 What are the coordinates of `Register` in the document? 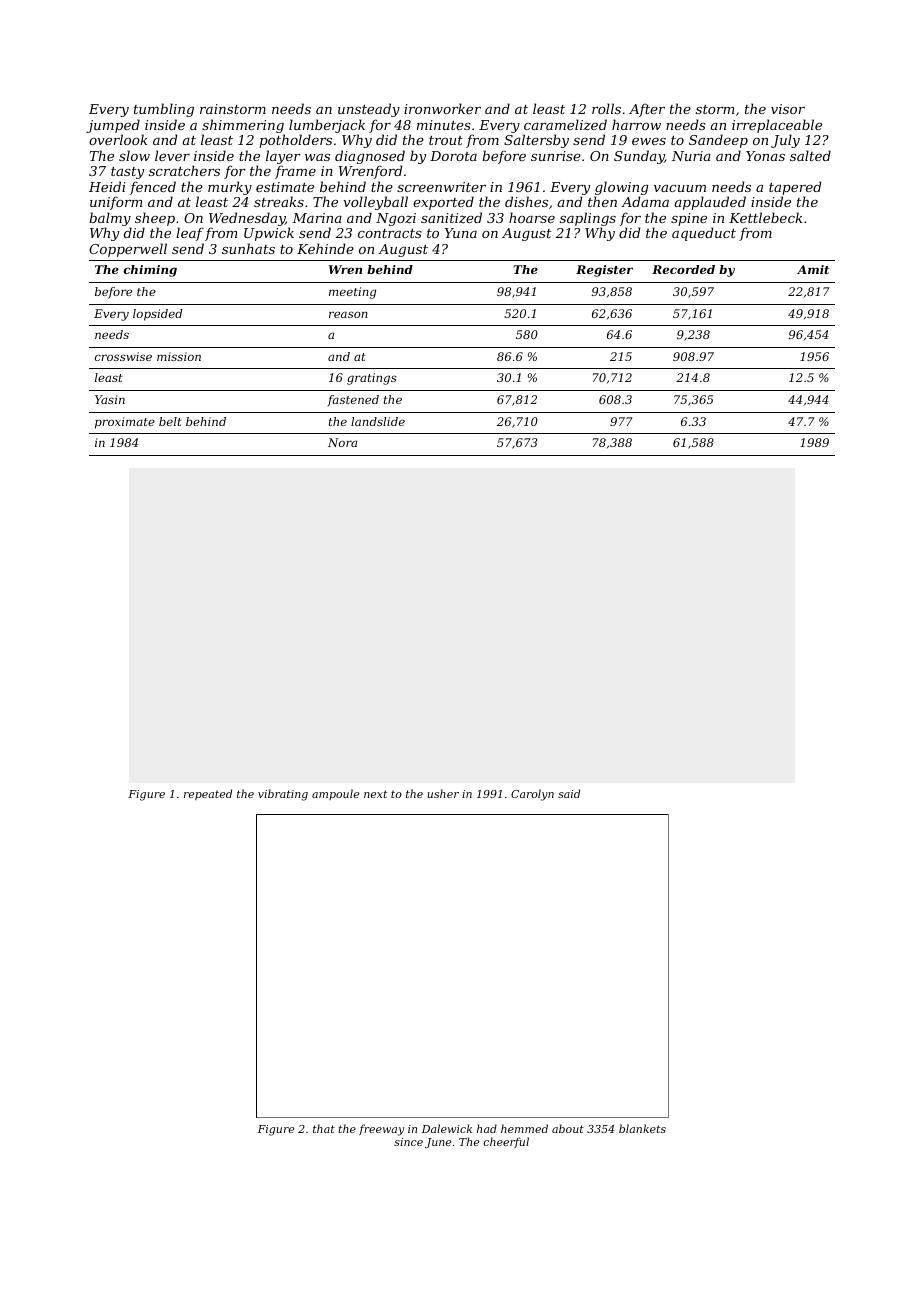 It's located at (604, 271).
